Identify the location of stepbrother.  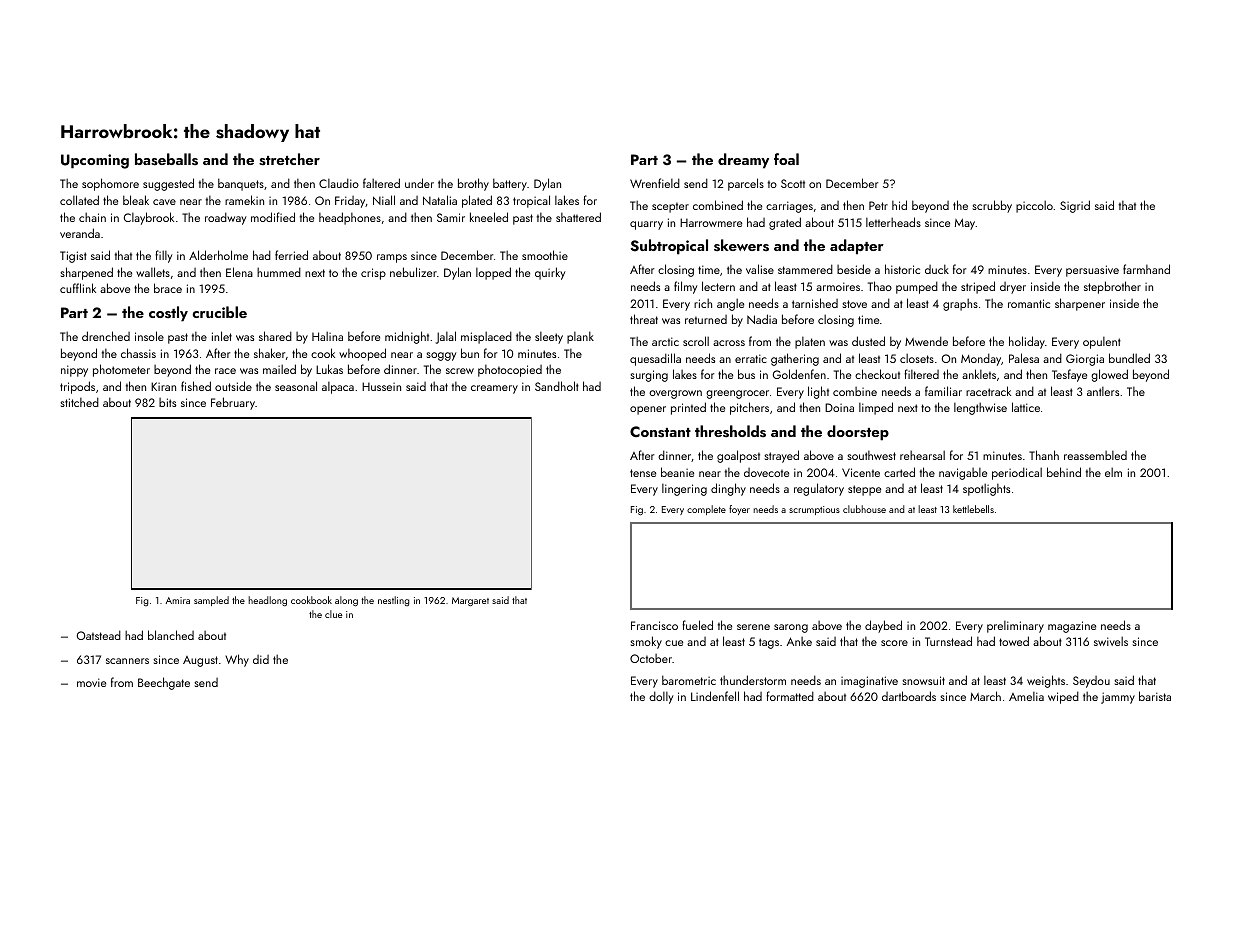
(1112, 287).
